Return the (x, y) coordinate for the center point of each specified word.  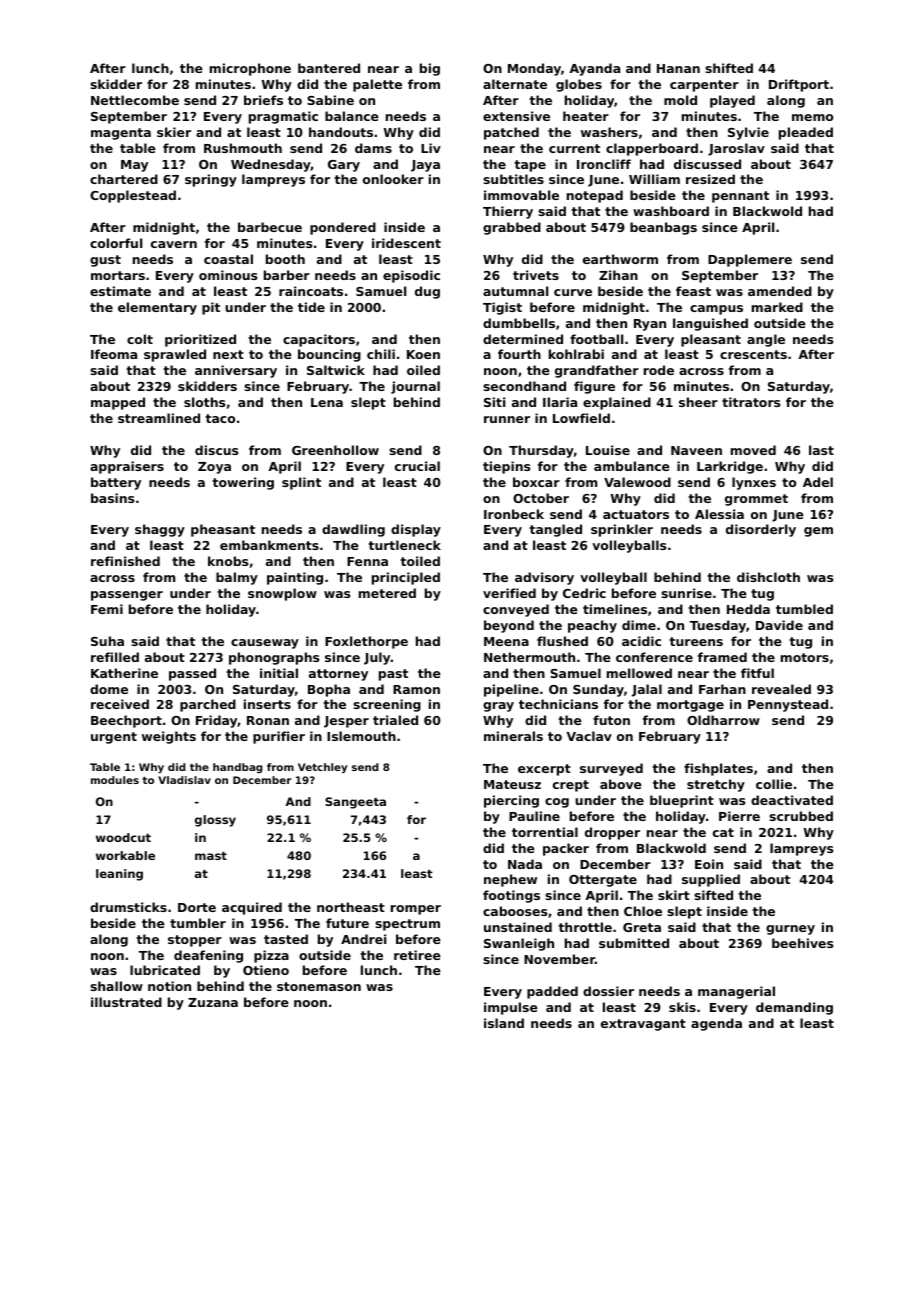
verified (509, 593)
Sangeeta (355, 803)
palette (377, 85)
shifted (729, 68)
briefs (263, 100)
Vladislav (184, 780)
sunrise (686, 593)
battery (116, 483)
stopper (195, 941)
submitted (634, 943)
